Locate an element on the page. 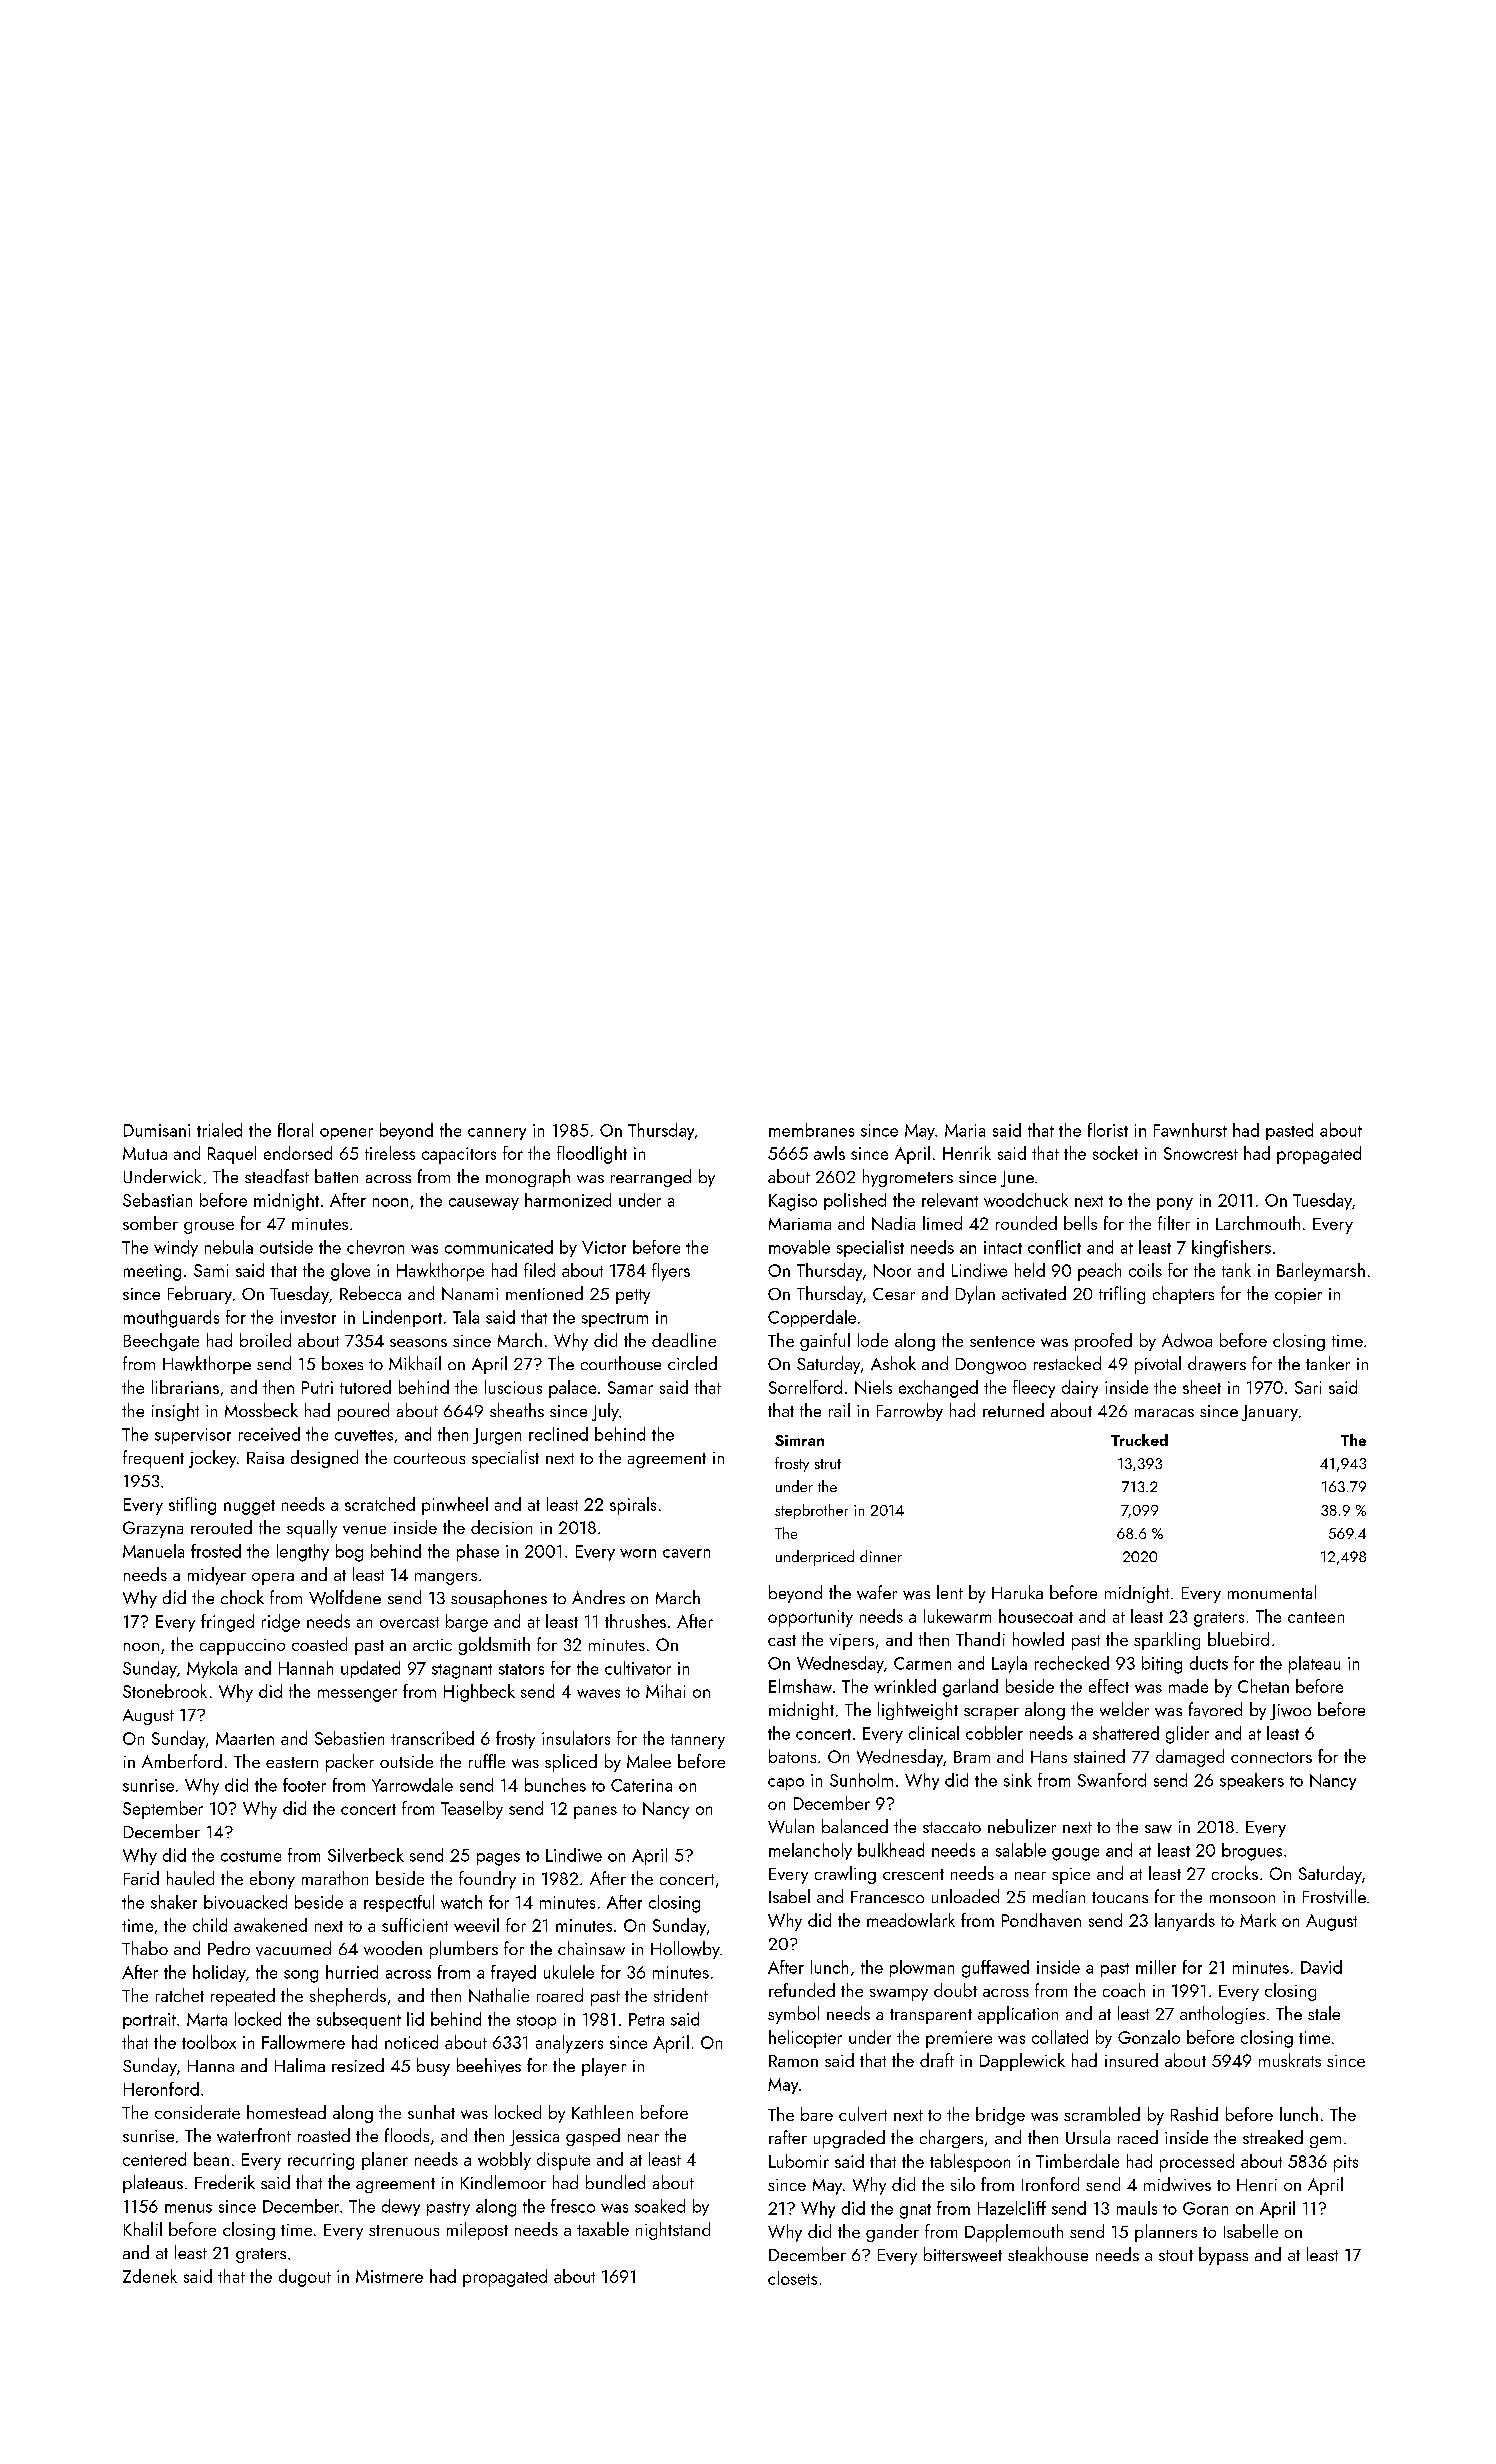 This image has height=2464, width=1496. portrait is located at coordinates (149, 2021).
